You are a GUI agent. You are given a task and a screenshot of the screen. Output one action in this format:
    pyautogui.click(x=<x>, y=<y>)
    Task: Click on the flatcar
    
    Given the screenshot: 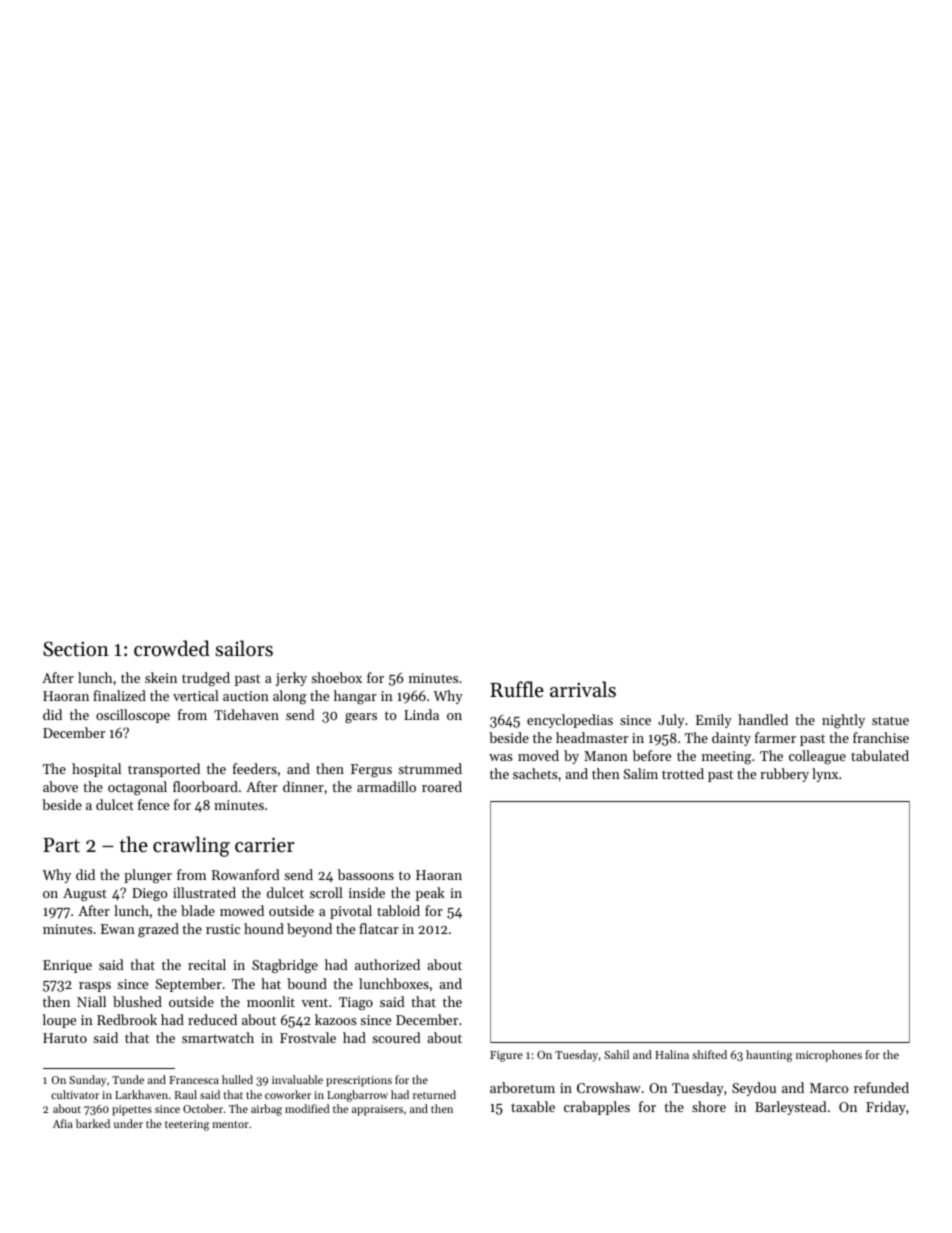 What is the action you would take?
    pyautogui.click(x=379, y=928)
